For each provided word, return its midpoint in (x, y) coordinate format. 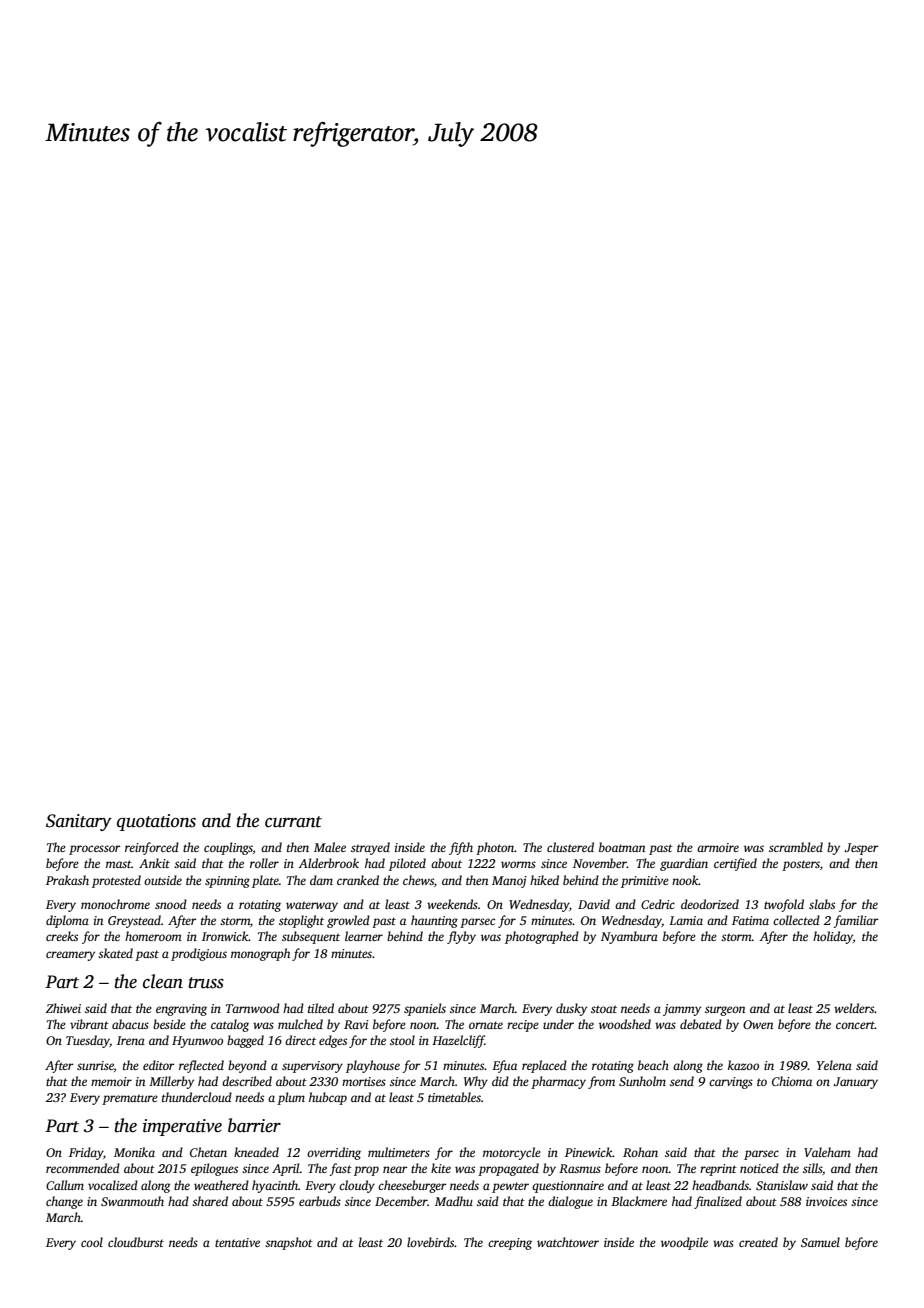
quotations (156, 822)
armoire (718, 847)
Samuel (820, 1242)
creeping (510, 1244)
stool (402, 1040)
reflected (201, 1066)
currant (293, 822)
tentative (237, 1242)
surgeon (725, 1011)
